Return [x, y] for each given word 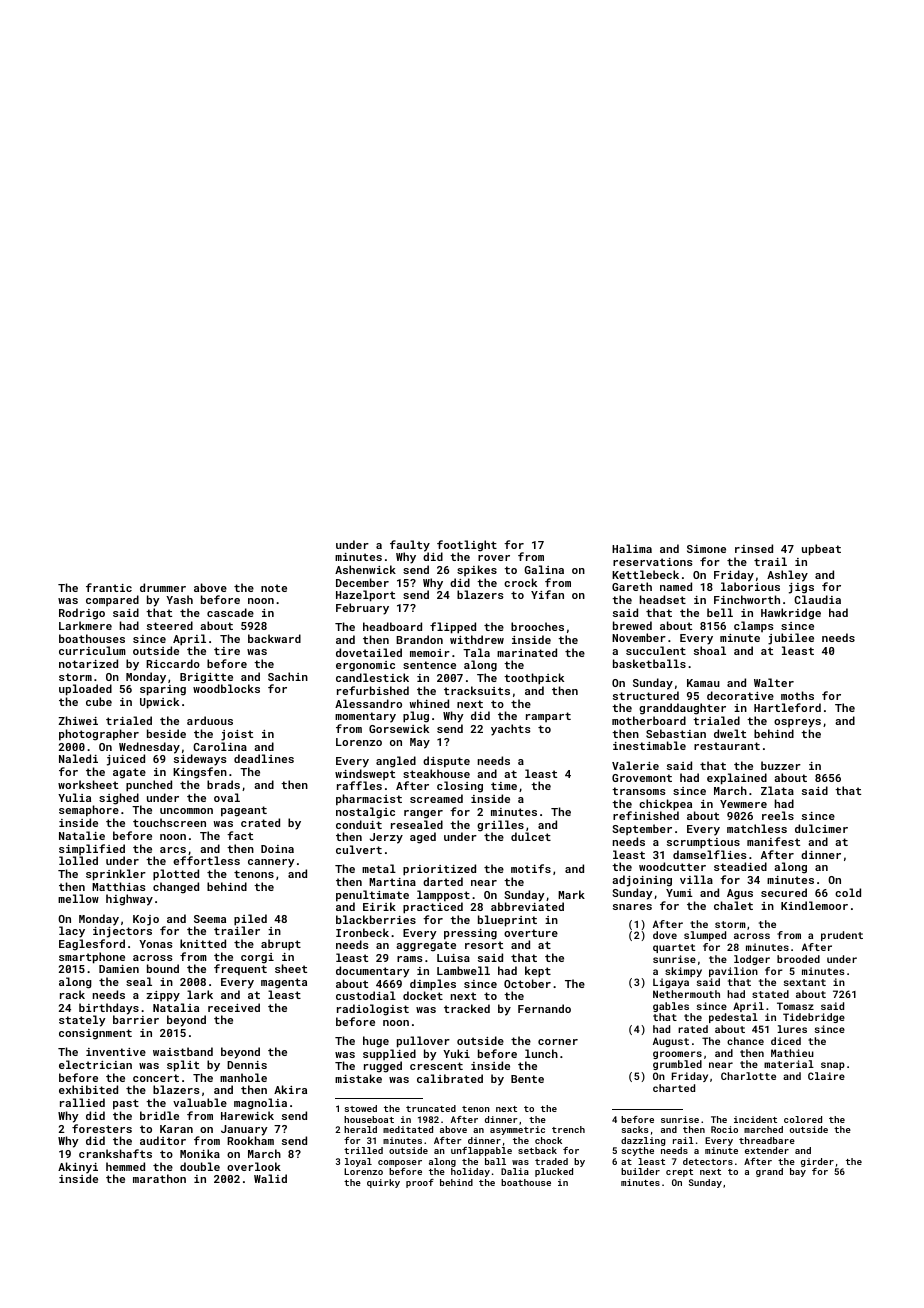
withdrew [477, 639]
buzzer [781, 765]
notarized [88, 663]
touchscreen [169, 822]
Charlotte [748, 1076]
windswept [365, 774]
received [234, 1007]
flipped [453, 628]
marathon [159, 1178]
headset [663, 599]
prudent [842, 936]
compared [112, 600]
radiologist [373, 1010]
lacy [72, 932]
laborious [750, 586]
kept [538, 972]
